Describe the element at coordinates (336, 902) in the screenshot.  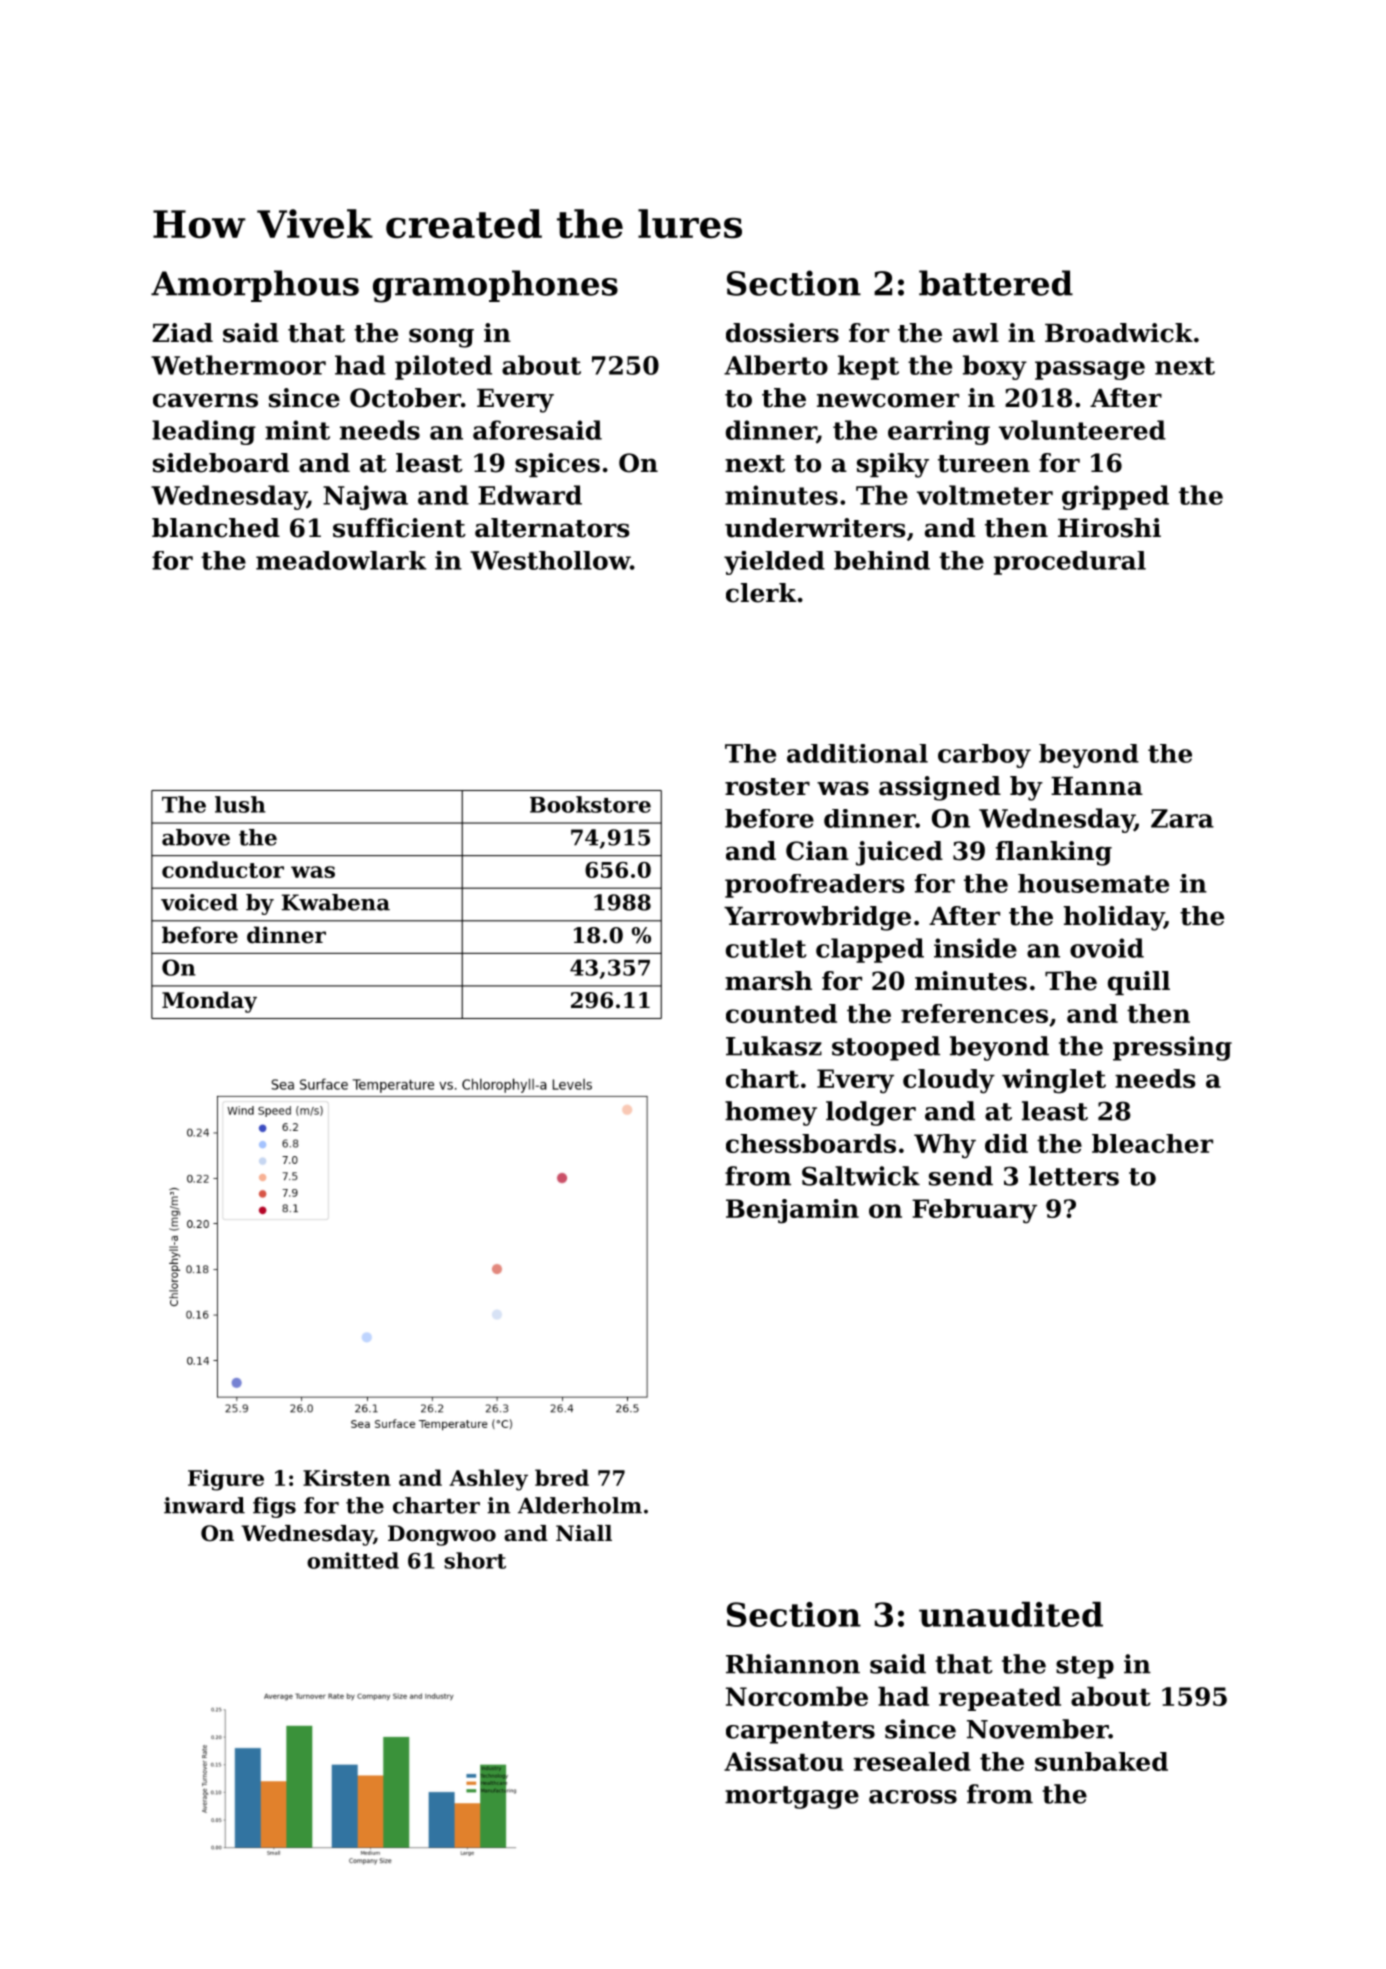
I see `Kwabena` at that location.
